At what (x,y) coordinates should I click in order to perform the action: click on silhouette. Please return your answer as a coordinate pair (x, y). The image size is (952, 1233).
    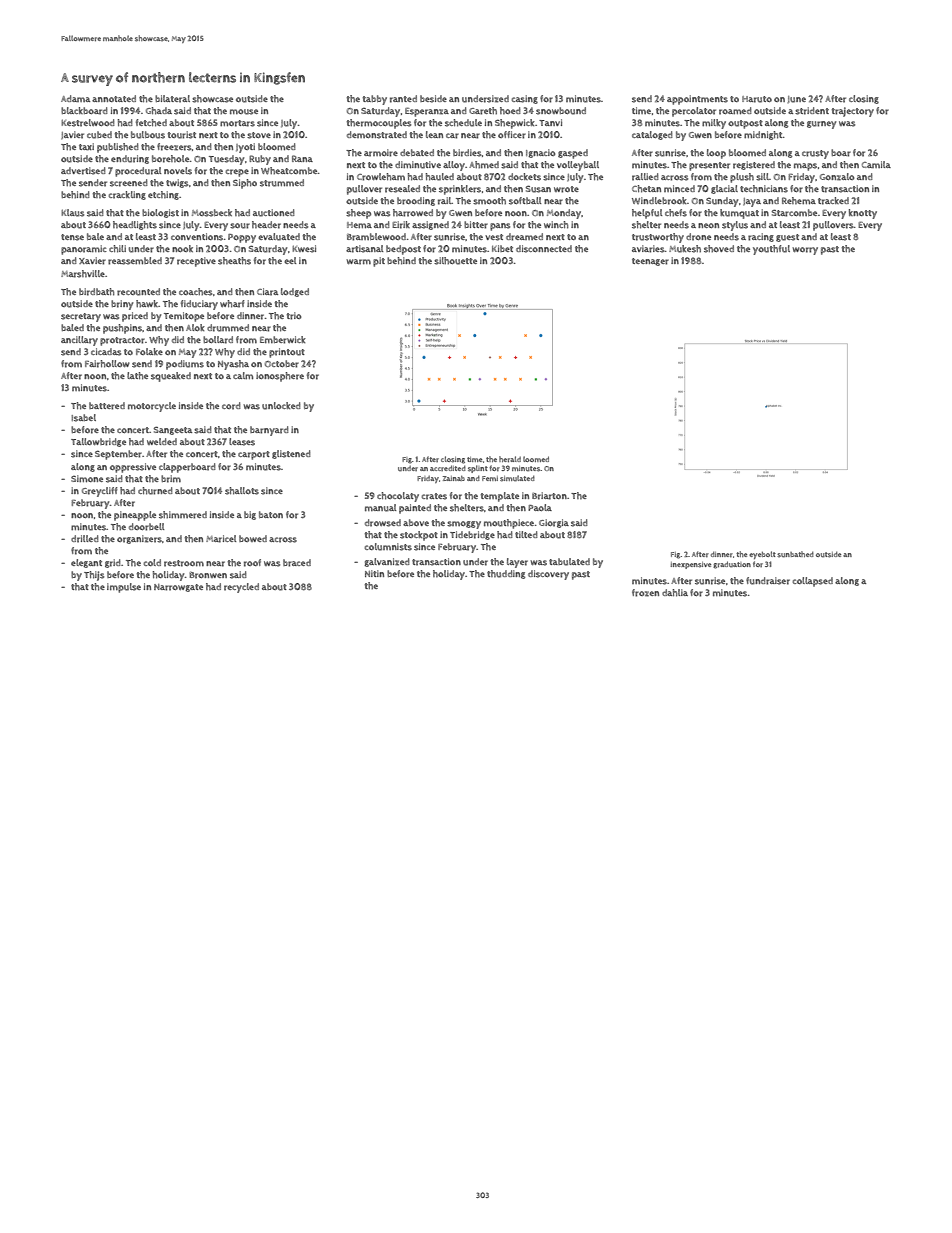
    Looking at the image, I should click on (455, 261).
